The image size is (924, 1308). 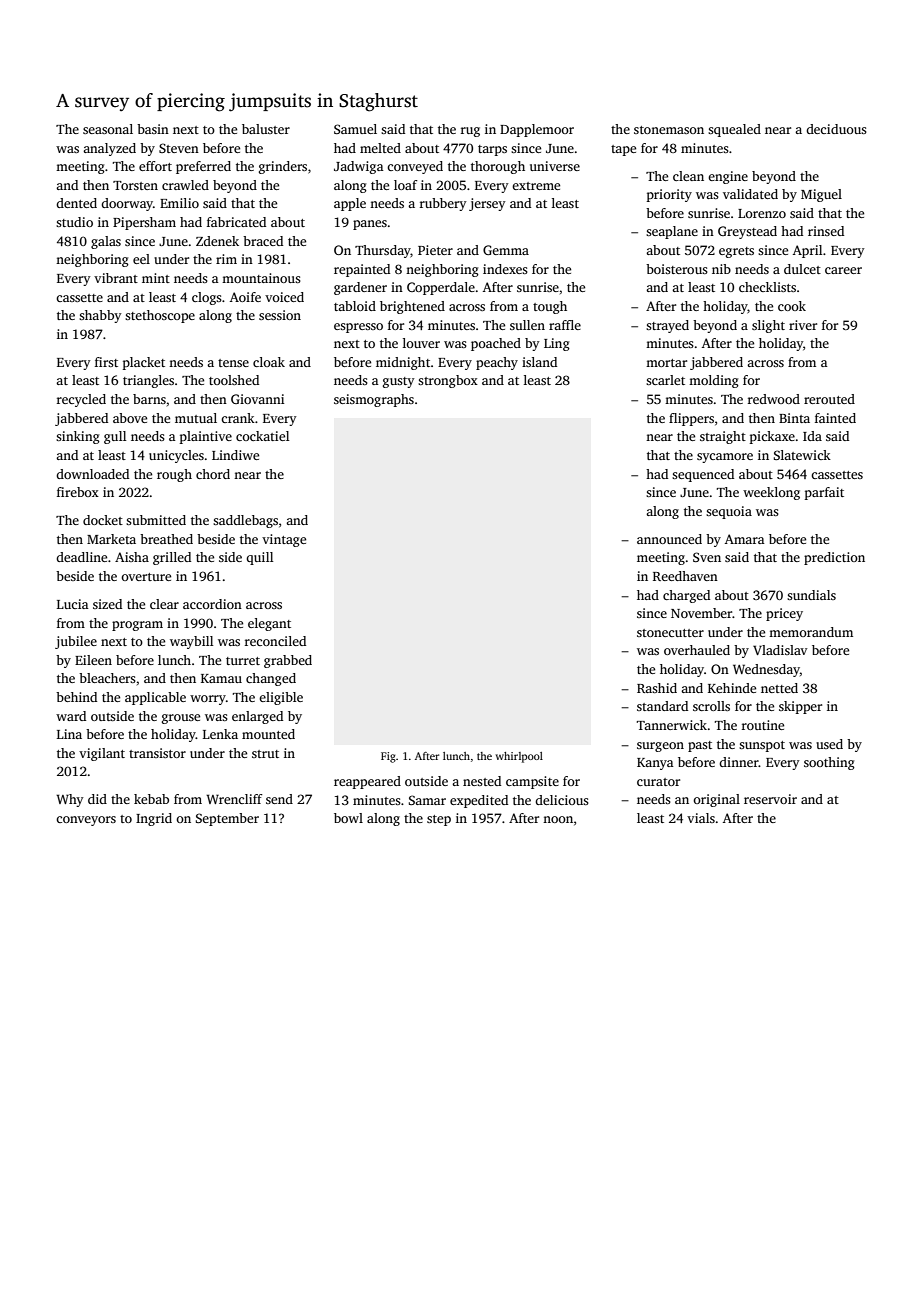 What do you see at coordinates (367, 782) in the screenshot?
I see `reappeared` at bounding box center [367, 782].
